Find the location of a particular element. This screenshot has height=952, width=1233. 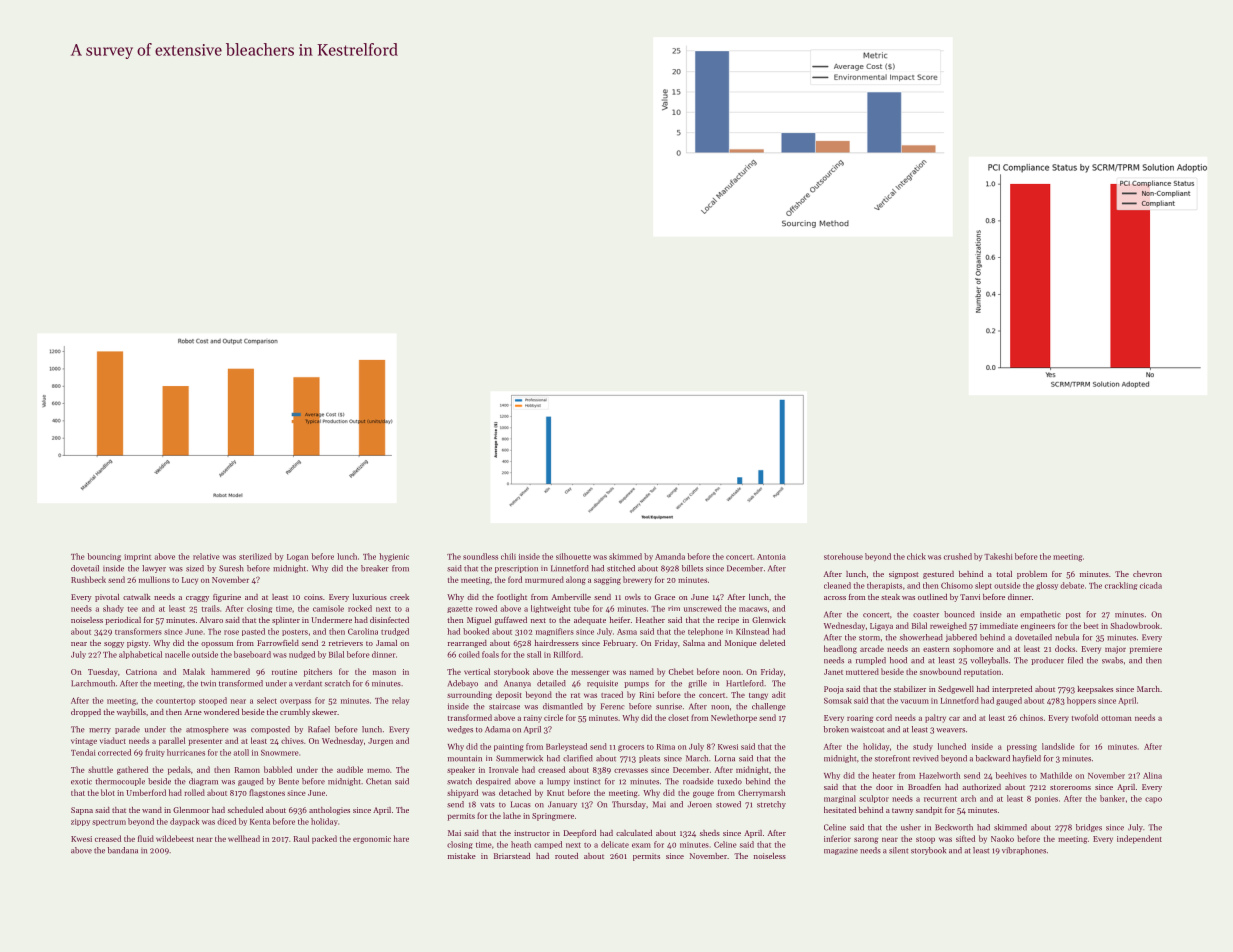

sheds is located at coordinates (710, 833).
